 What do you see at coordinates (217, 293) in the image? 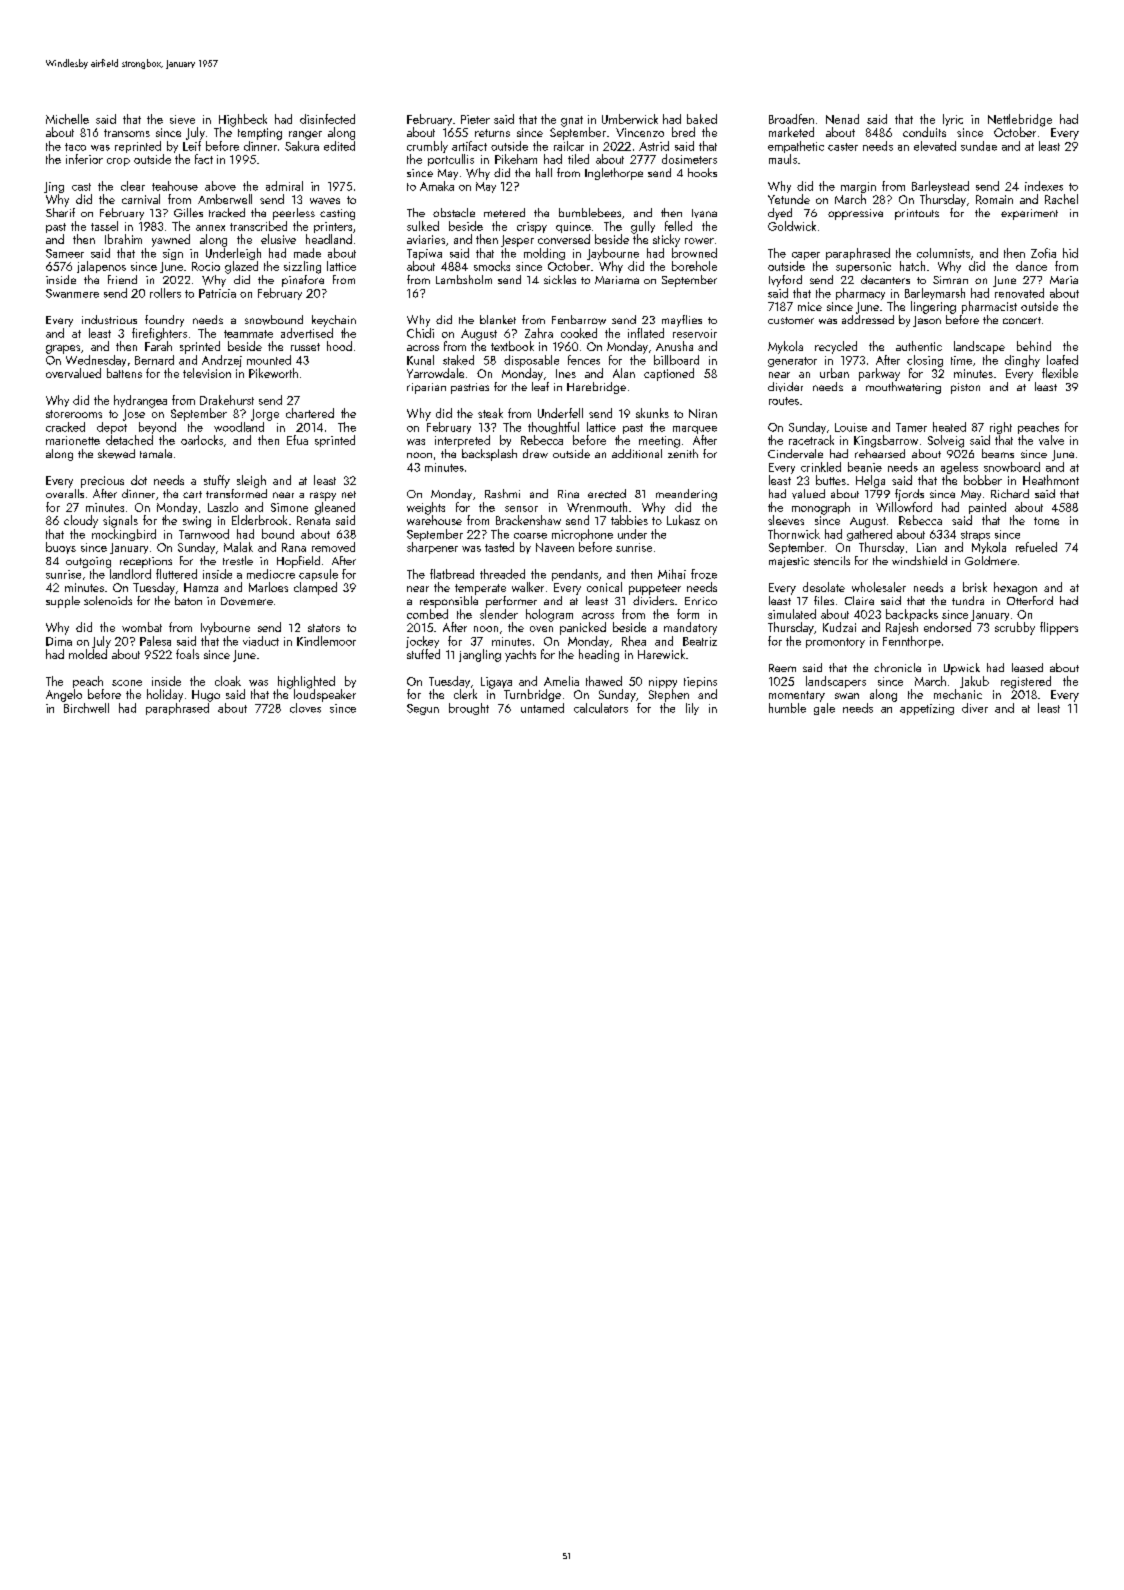
I see `Patricia` at bounding box center [217, 293].
